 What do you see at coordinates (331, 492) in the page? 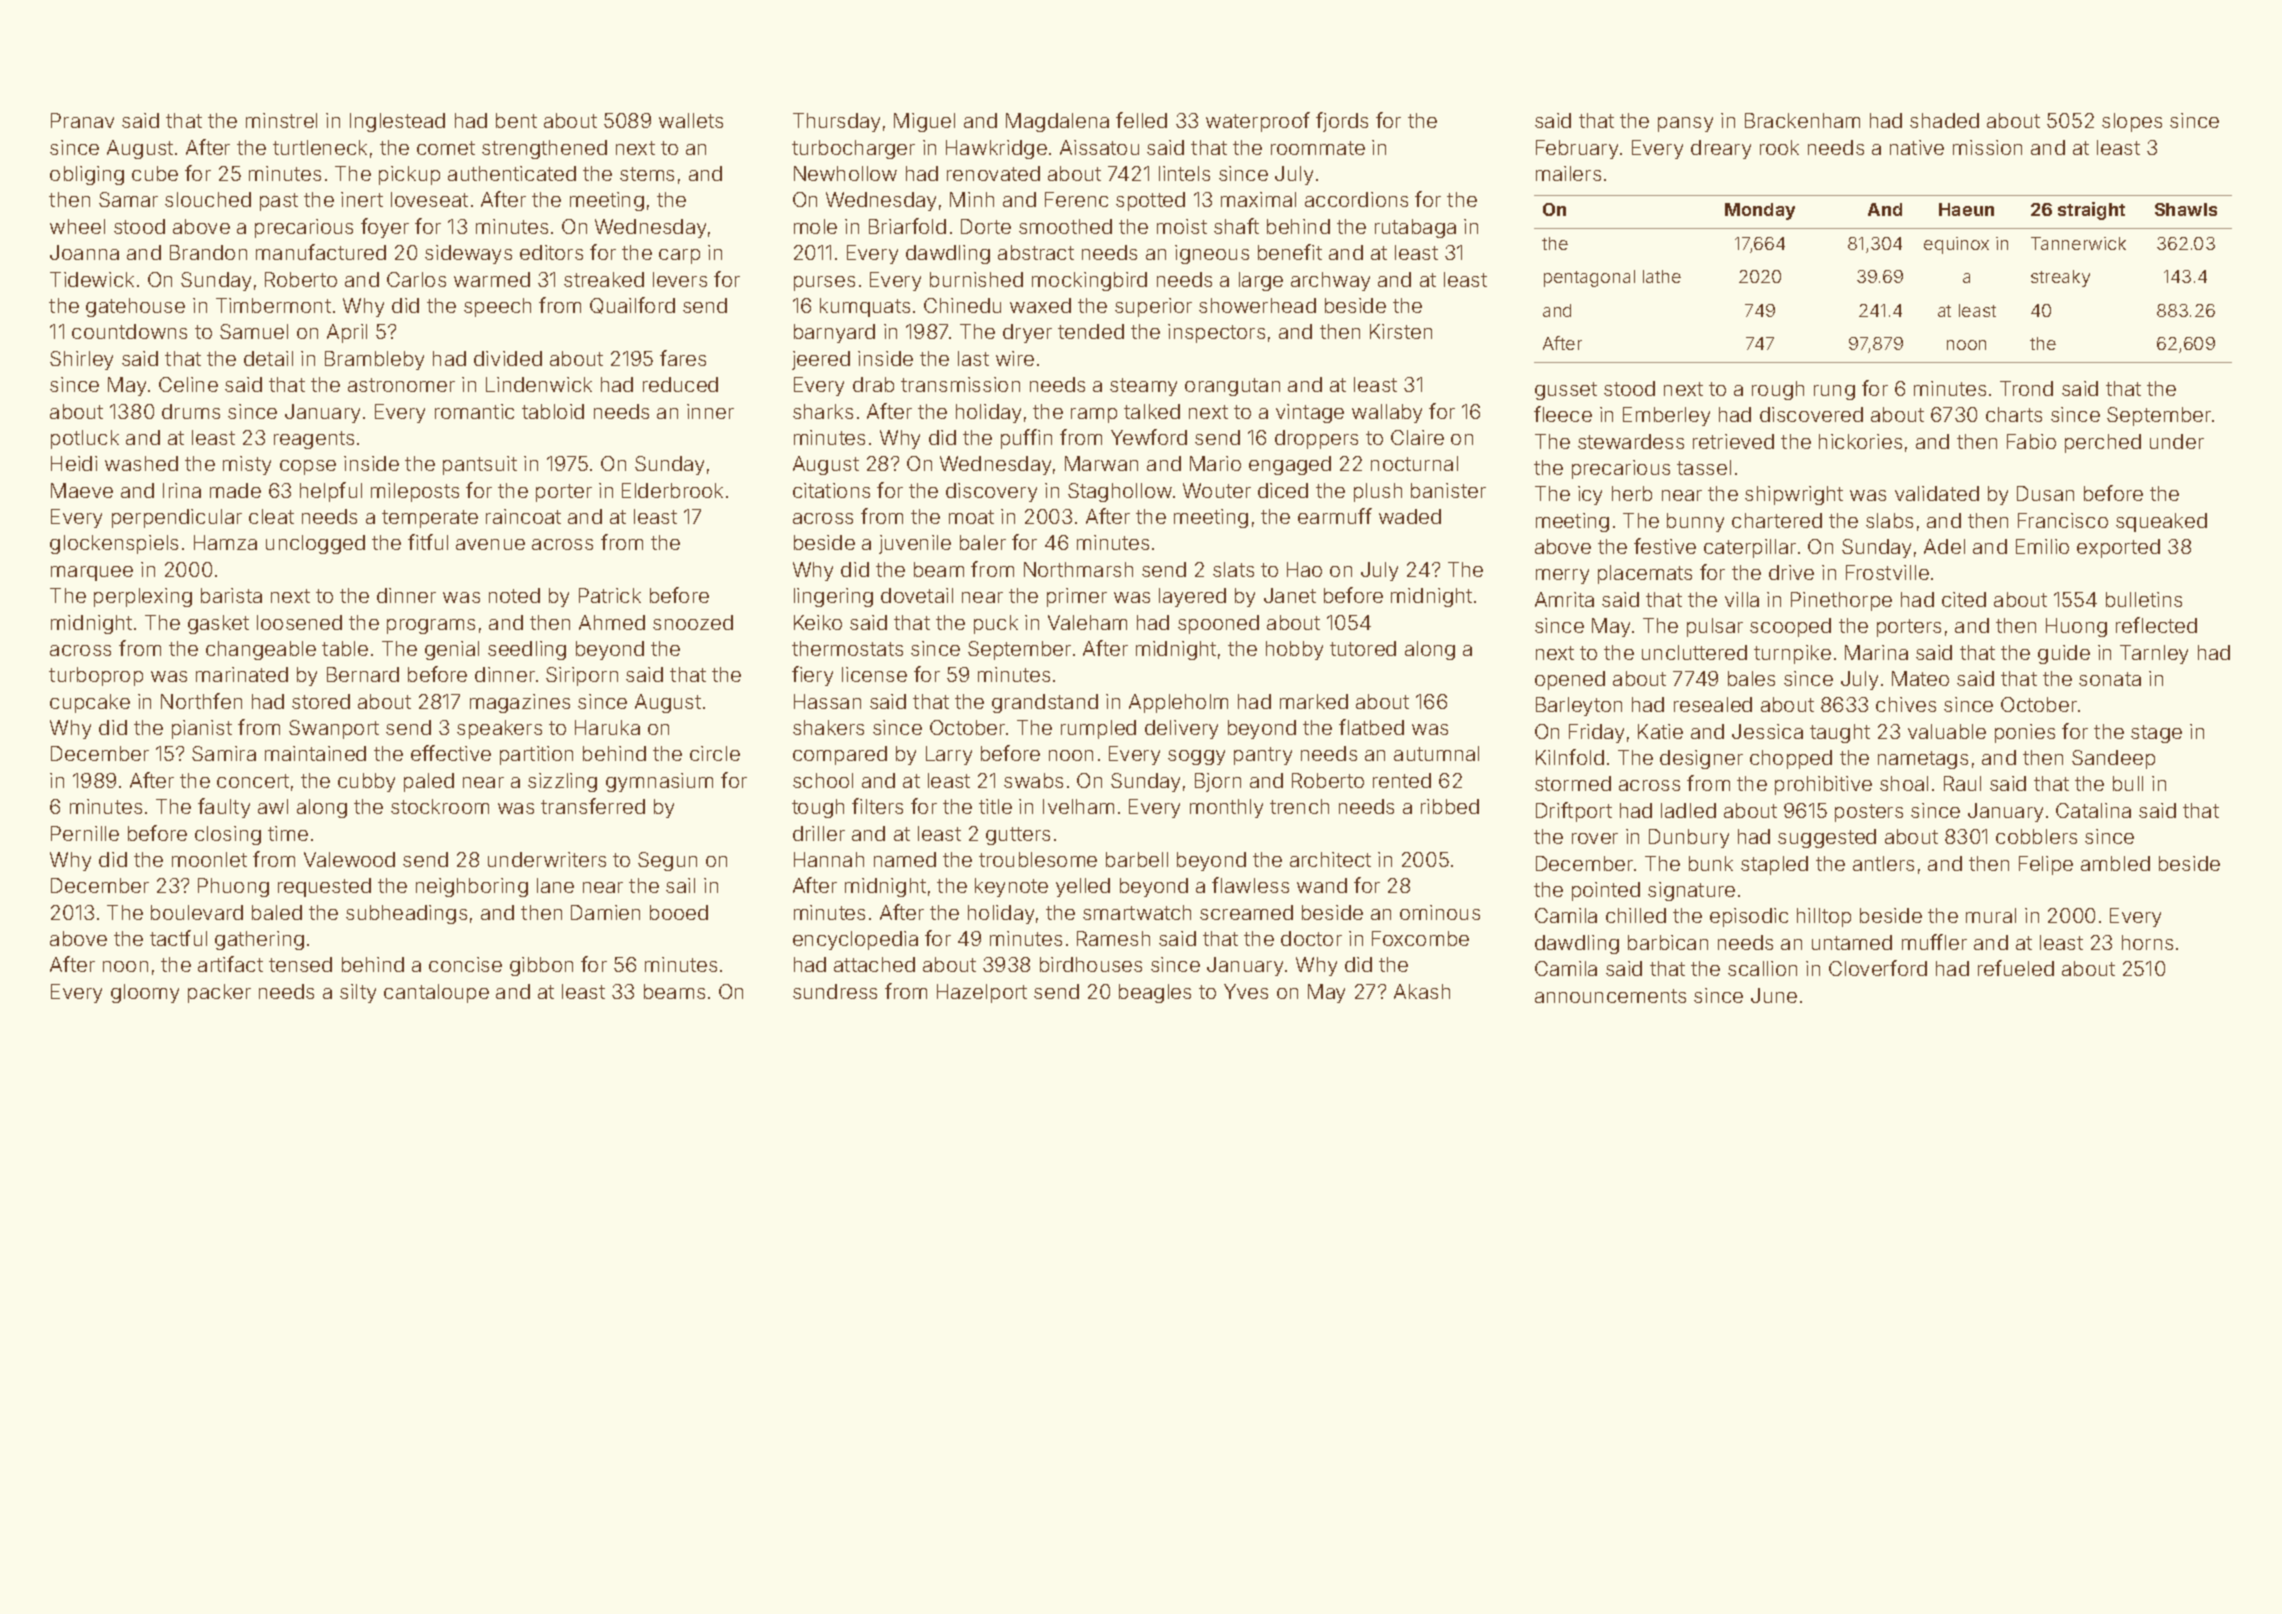
I see `helpful` at bounding box center [331, 492].
